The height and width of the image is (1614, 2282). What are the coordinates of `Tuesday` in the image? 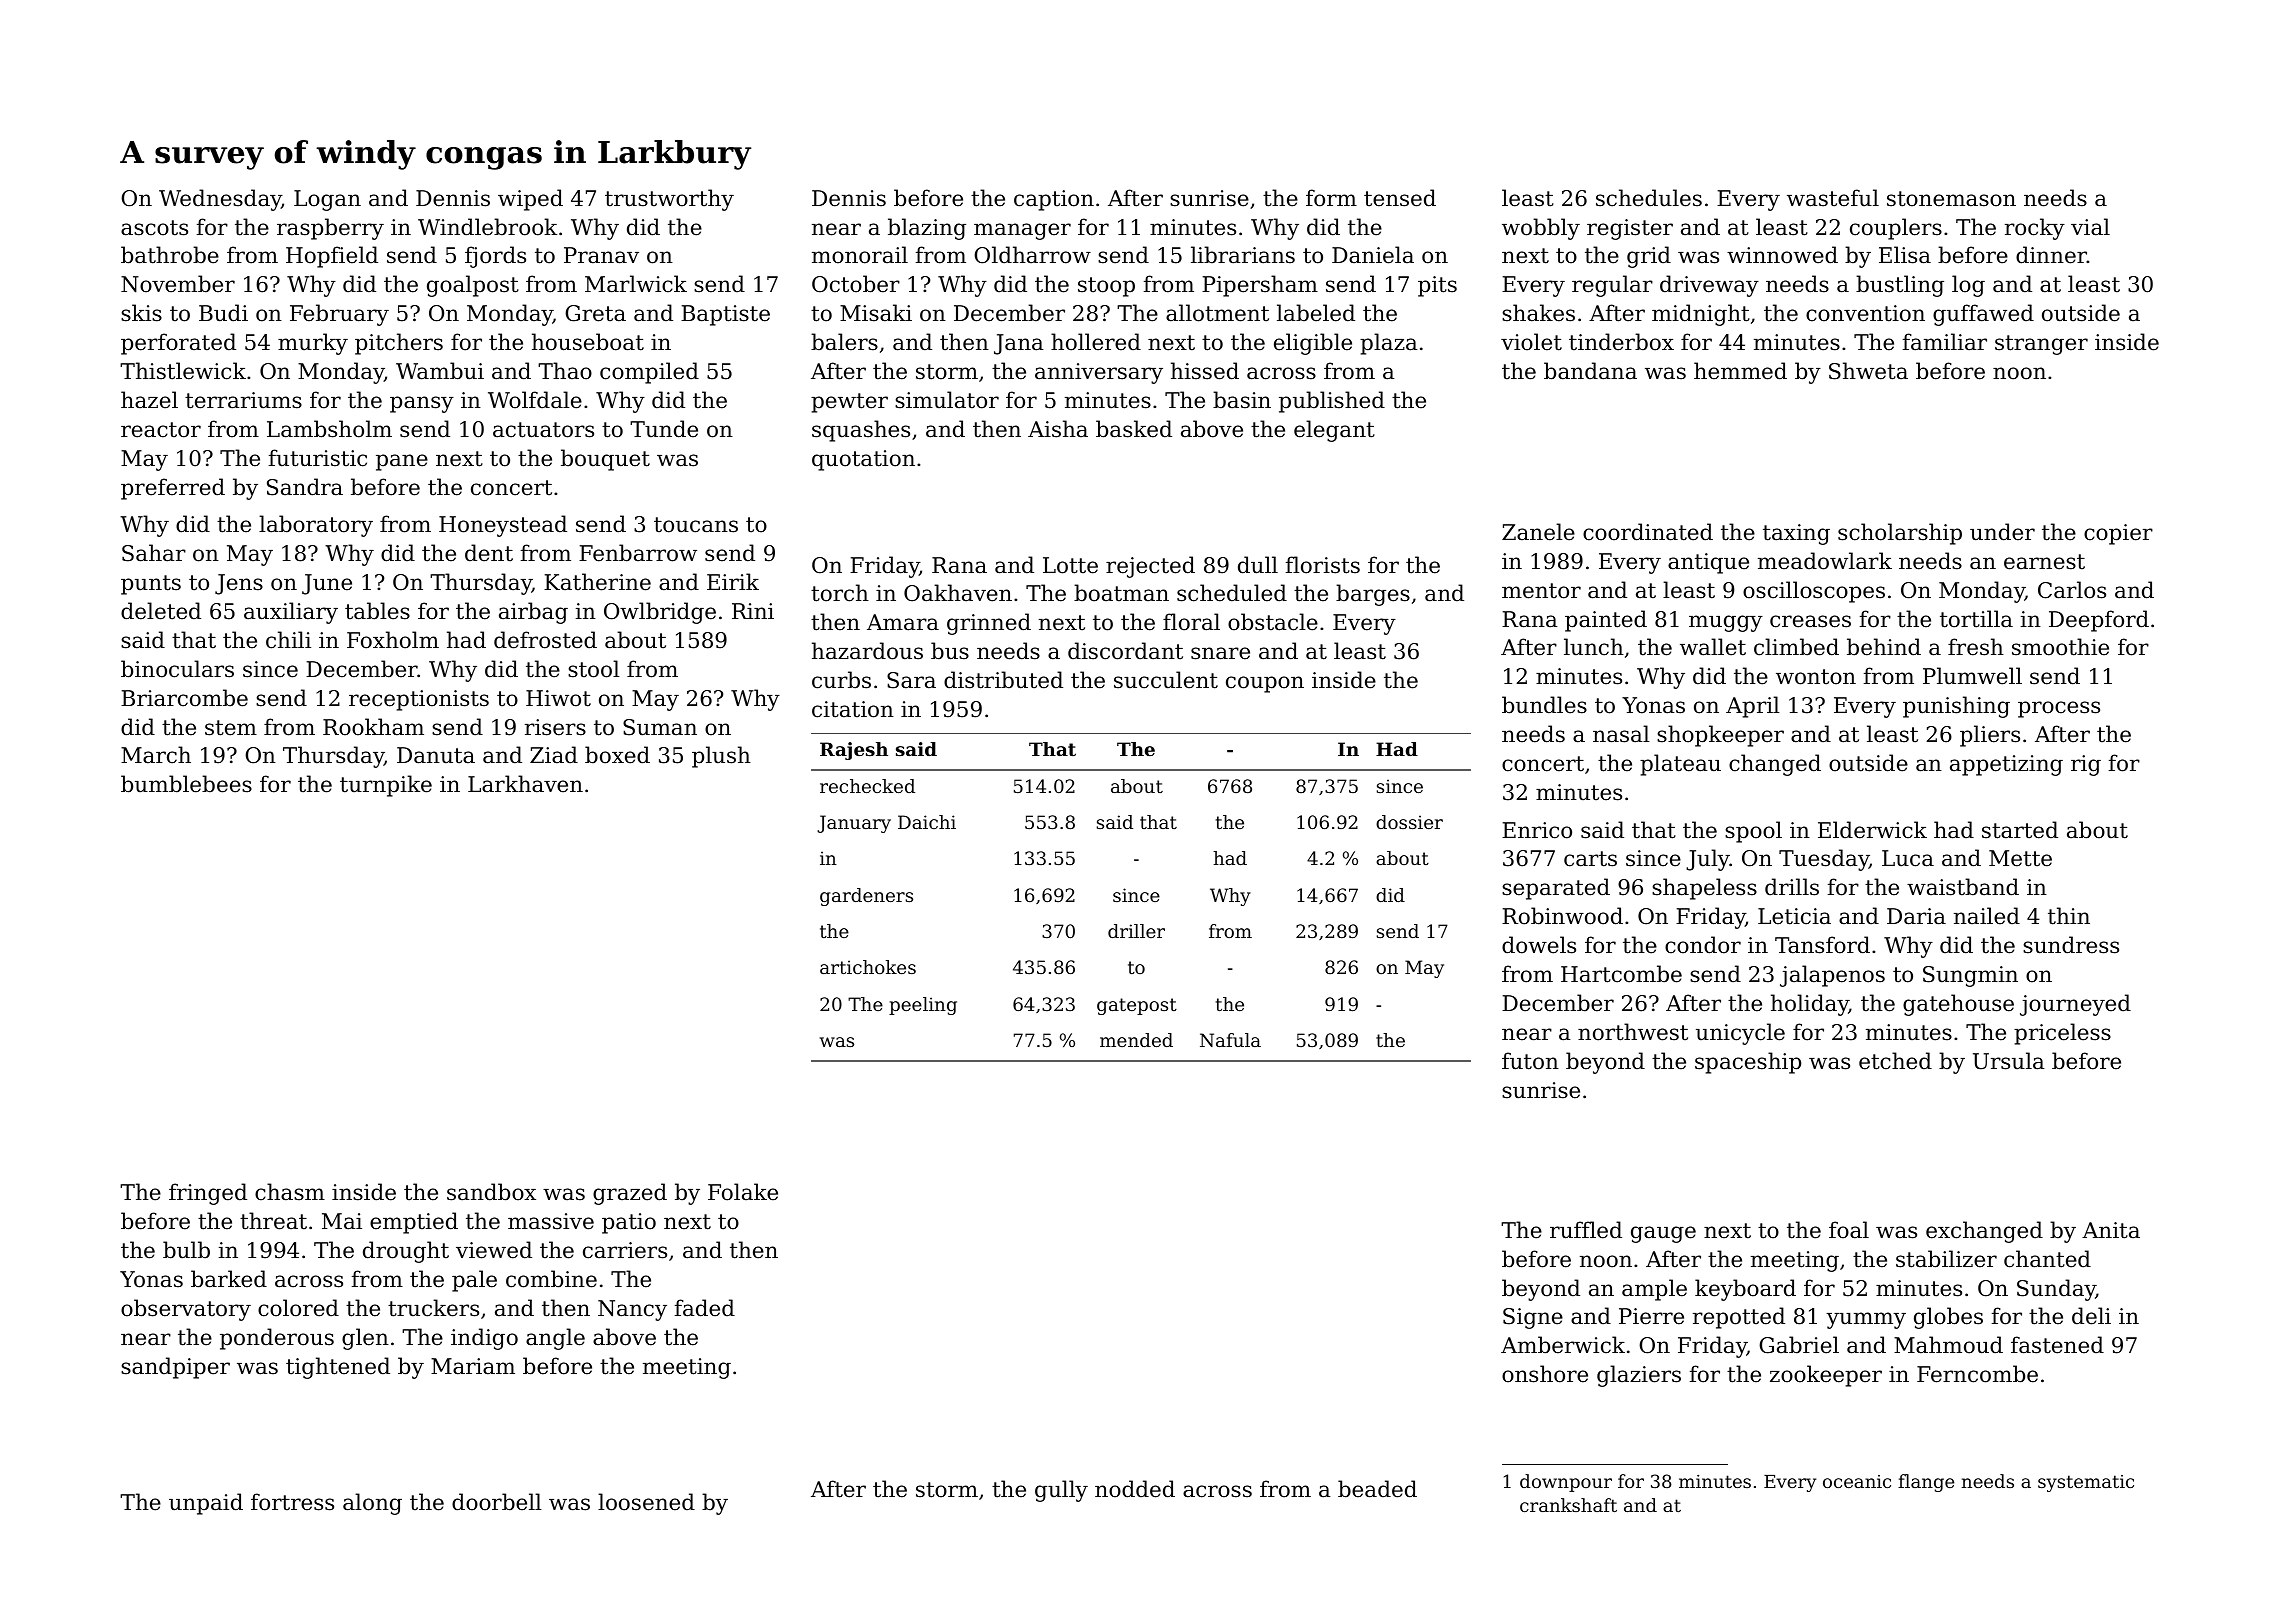 It's located at (1824, 860).
